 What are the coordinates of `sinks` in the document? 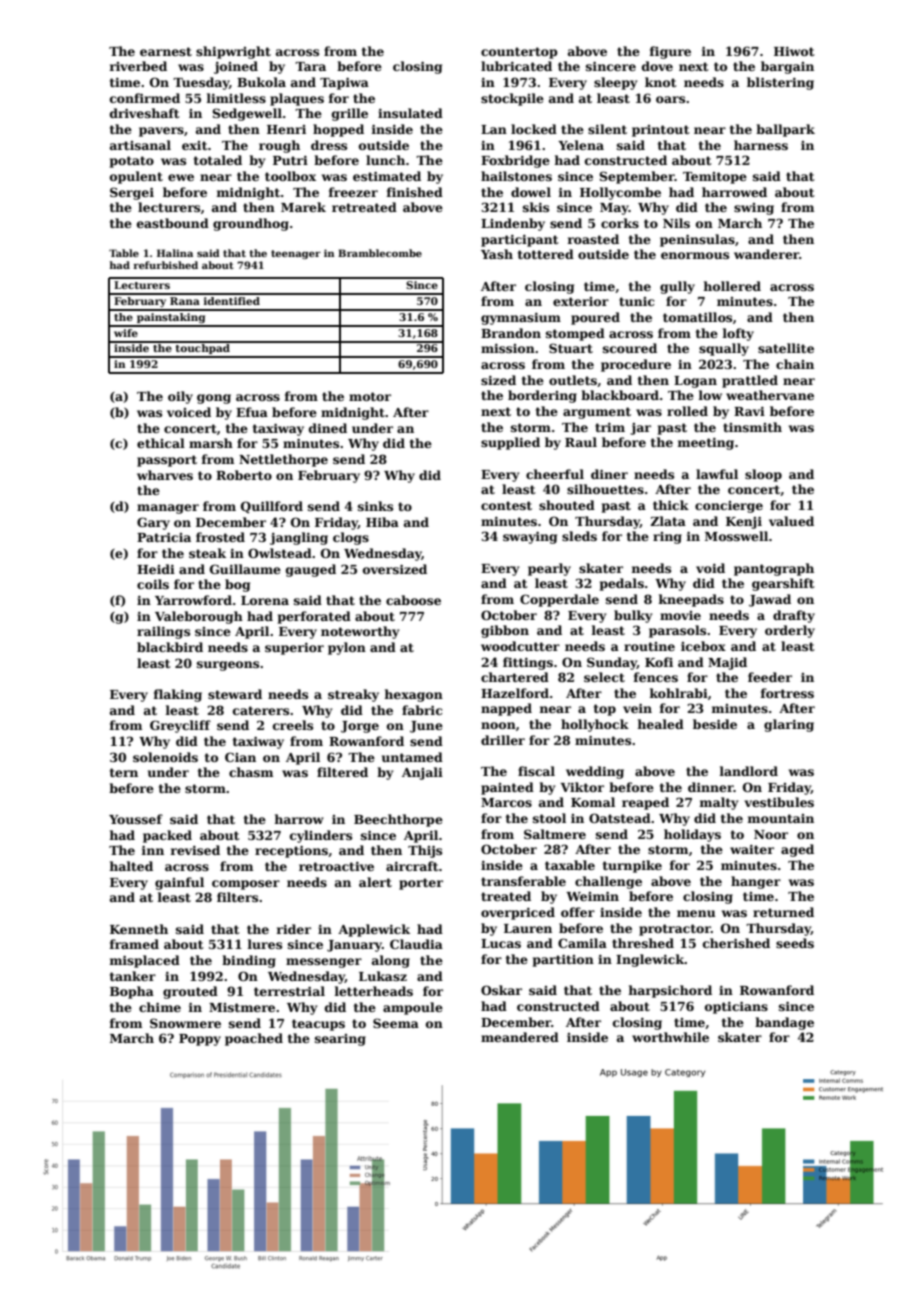 It's located at (375, 506).
